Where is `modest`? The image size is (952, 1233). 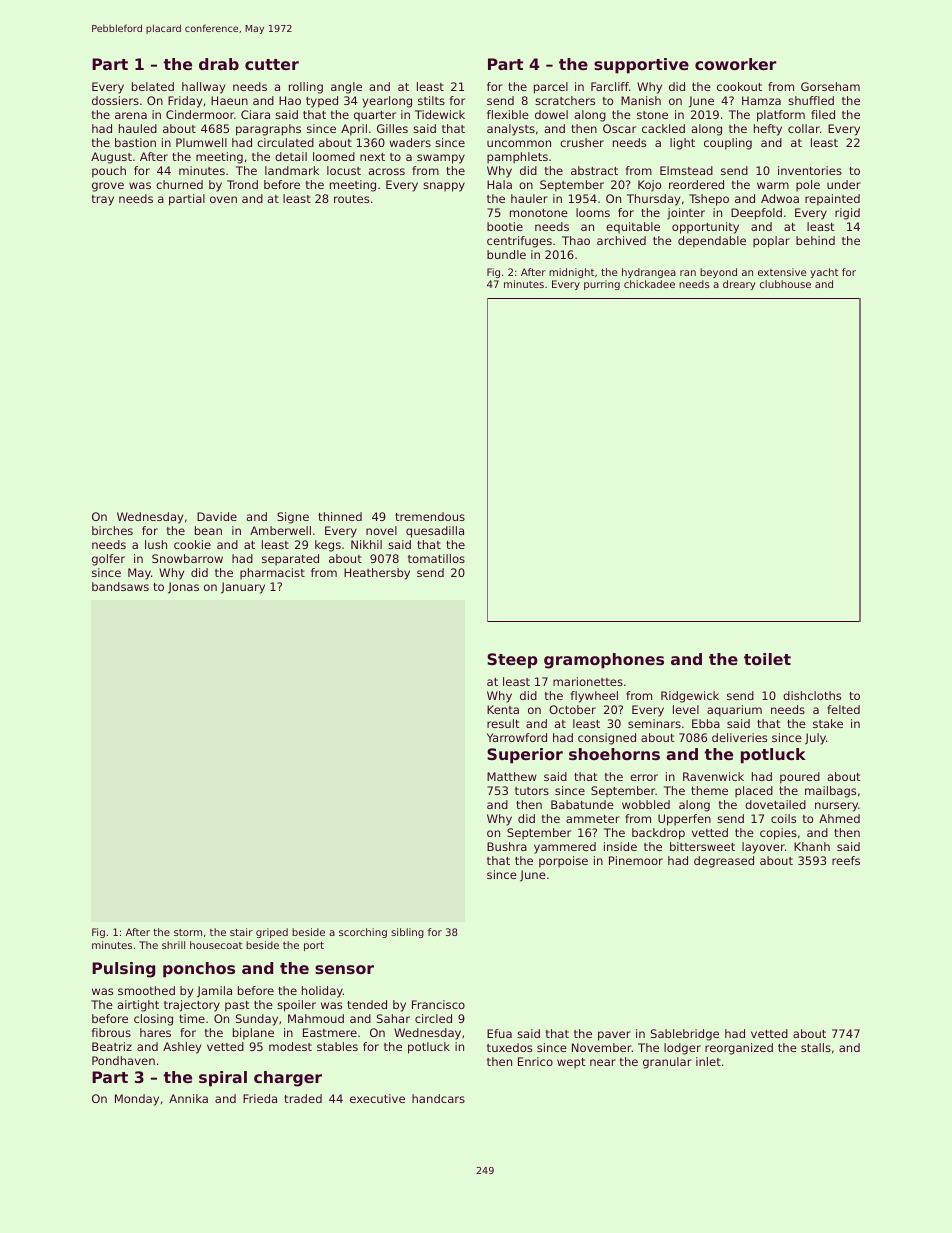
modest is located at coordinates (290, 1046).
